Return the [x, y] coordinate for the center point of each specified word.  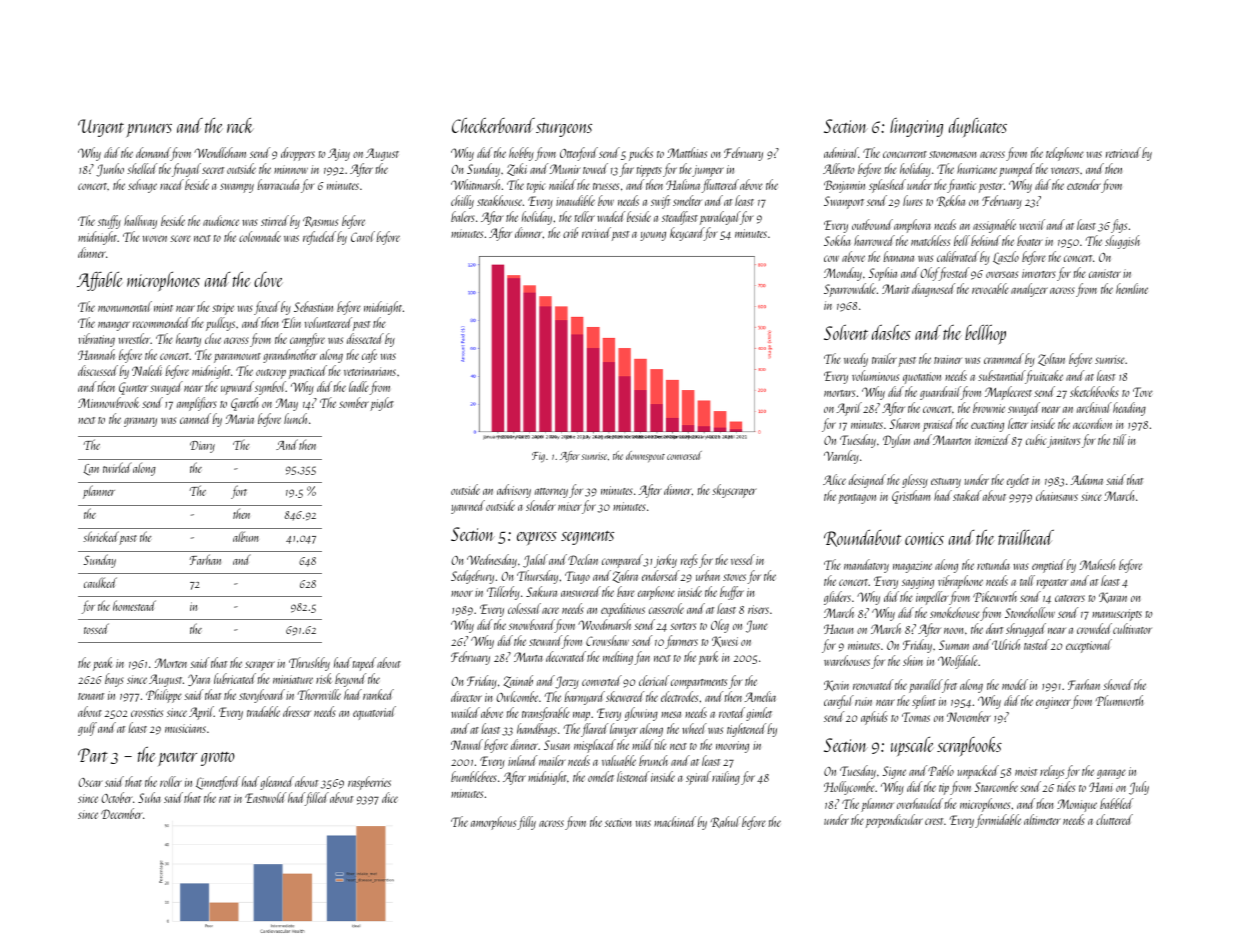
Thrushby [309, 664]
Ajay [339, 154]
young [653, 236]
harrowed [874, 240]
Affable [99, 281]
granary [140, 422]
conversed [684, 455]
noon [953, 631]
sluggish [1122, 242]
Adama [1086, 479]
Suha [149, 797]
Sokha [837, 240]
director [466, 696]
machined [675, 821]
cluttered [1114, 819]
